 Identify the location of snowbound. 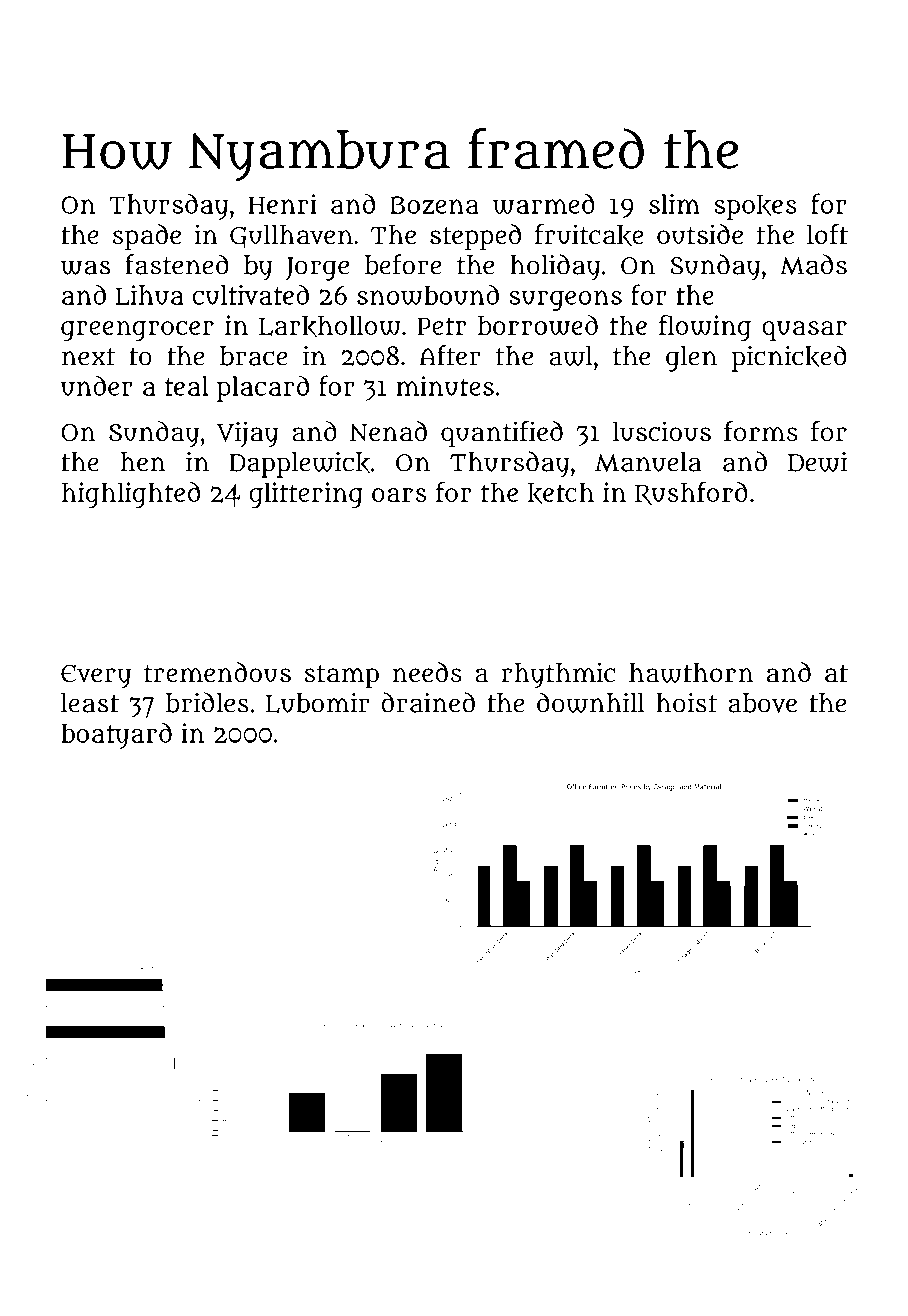
(428, 294).
